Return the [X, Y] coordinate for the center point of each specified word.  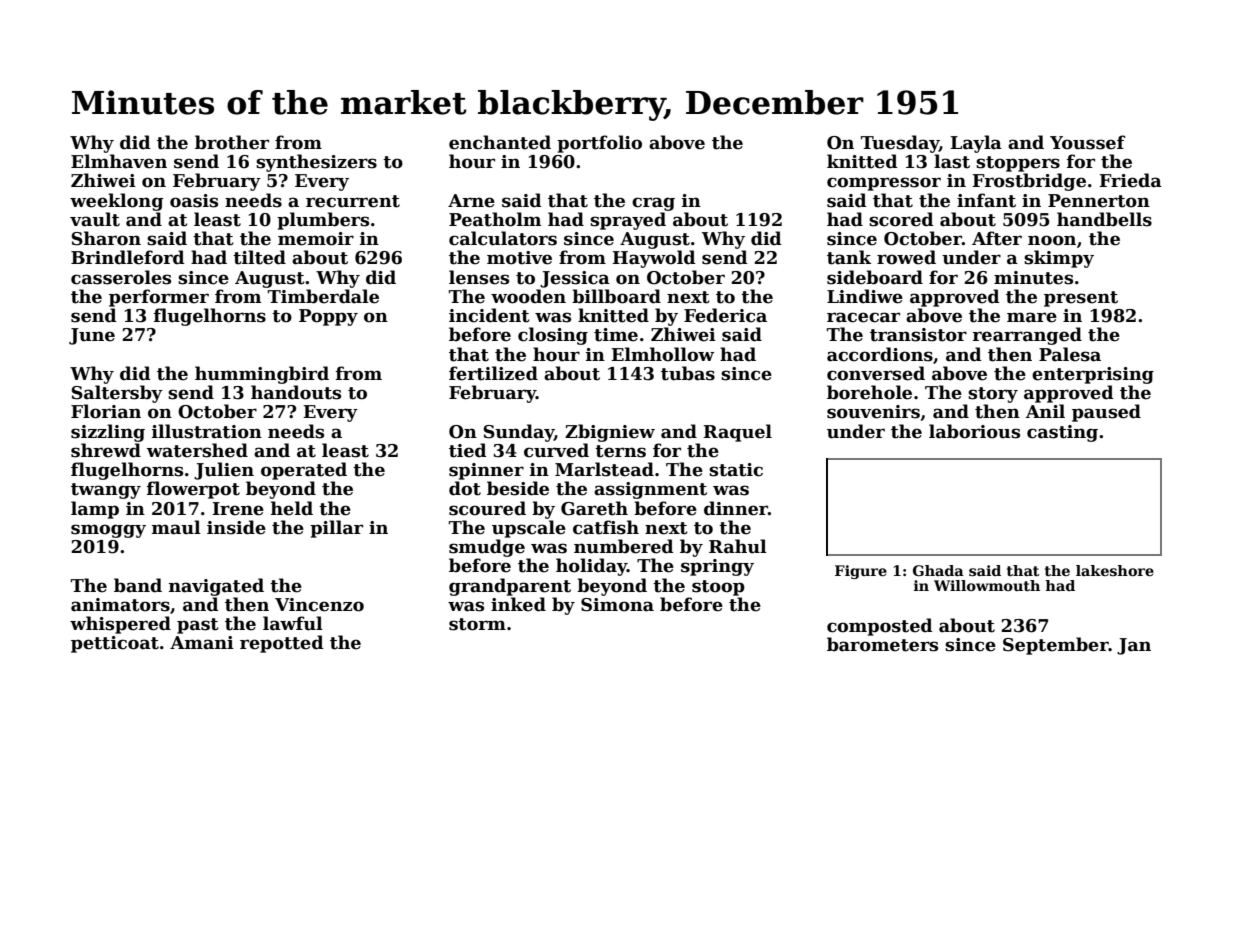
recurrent [353, 201]
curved [556, 450]
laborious [974, 431]
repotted [282, 644]
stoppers [1018, 164]
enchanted [500, 142]
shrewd [106, 450]
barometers [882, 644]
